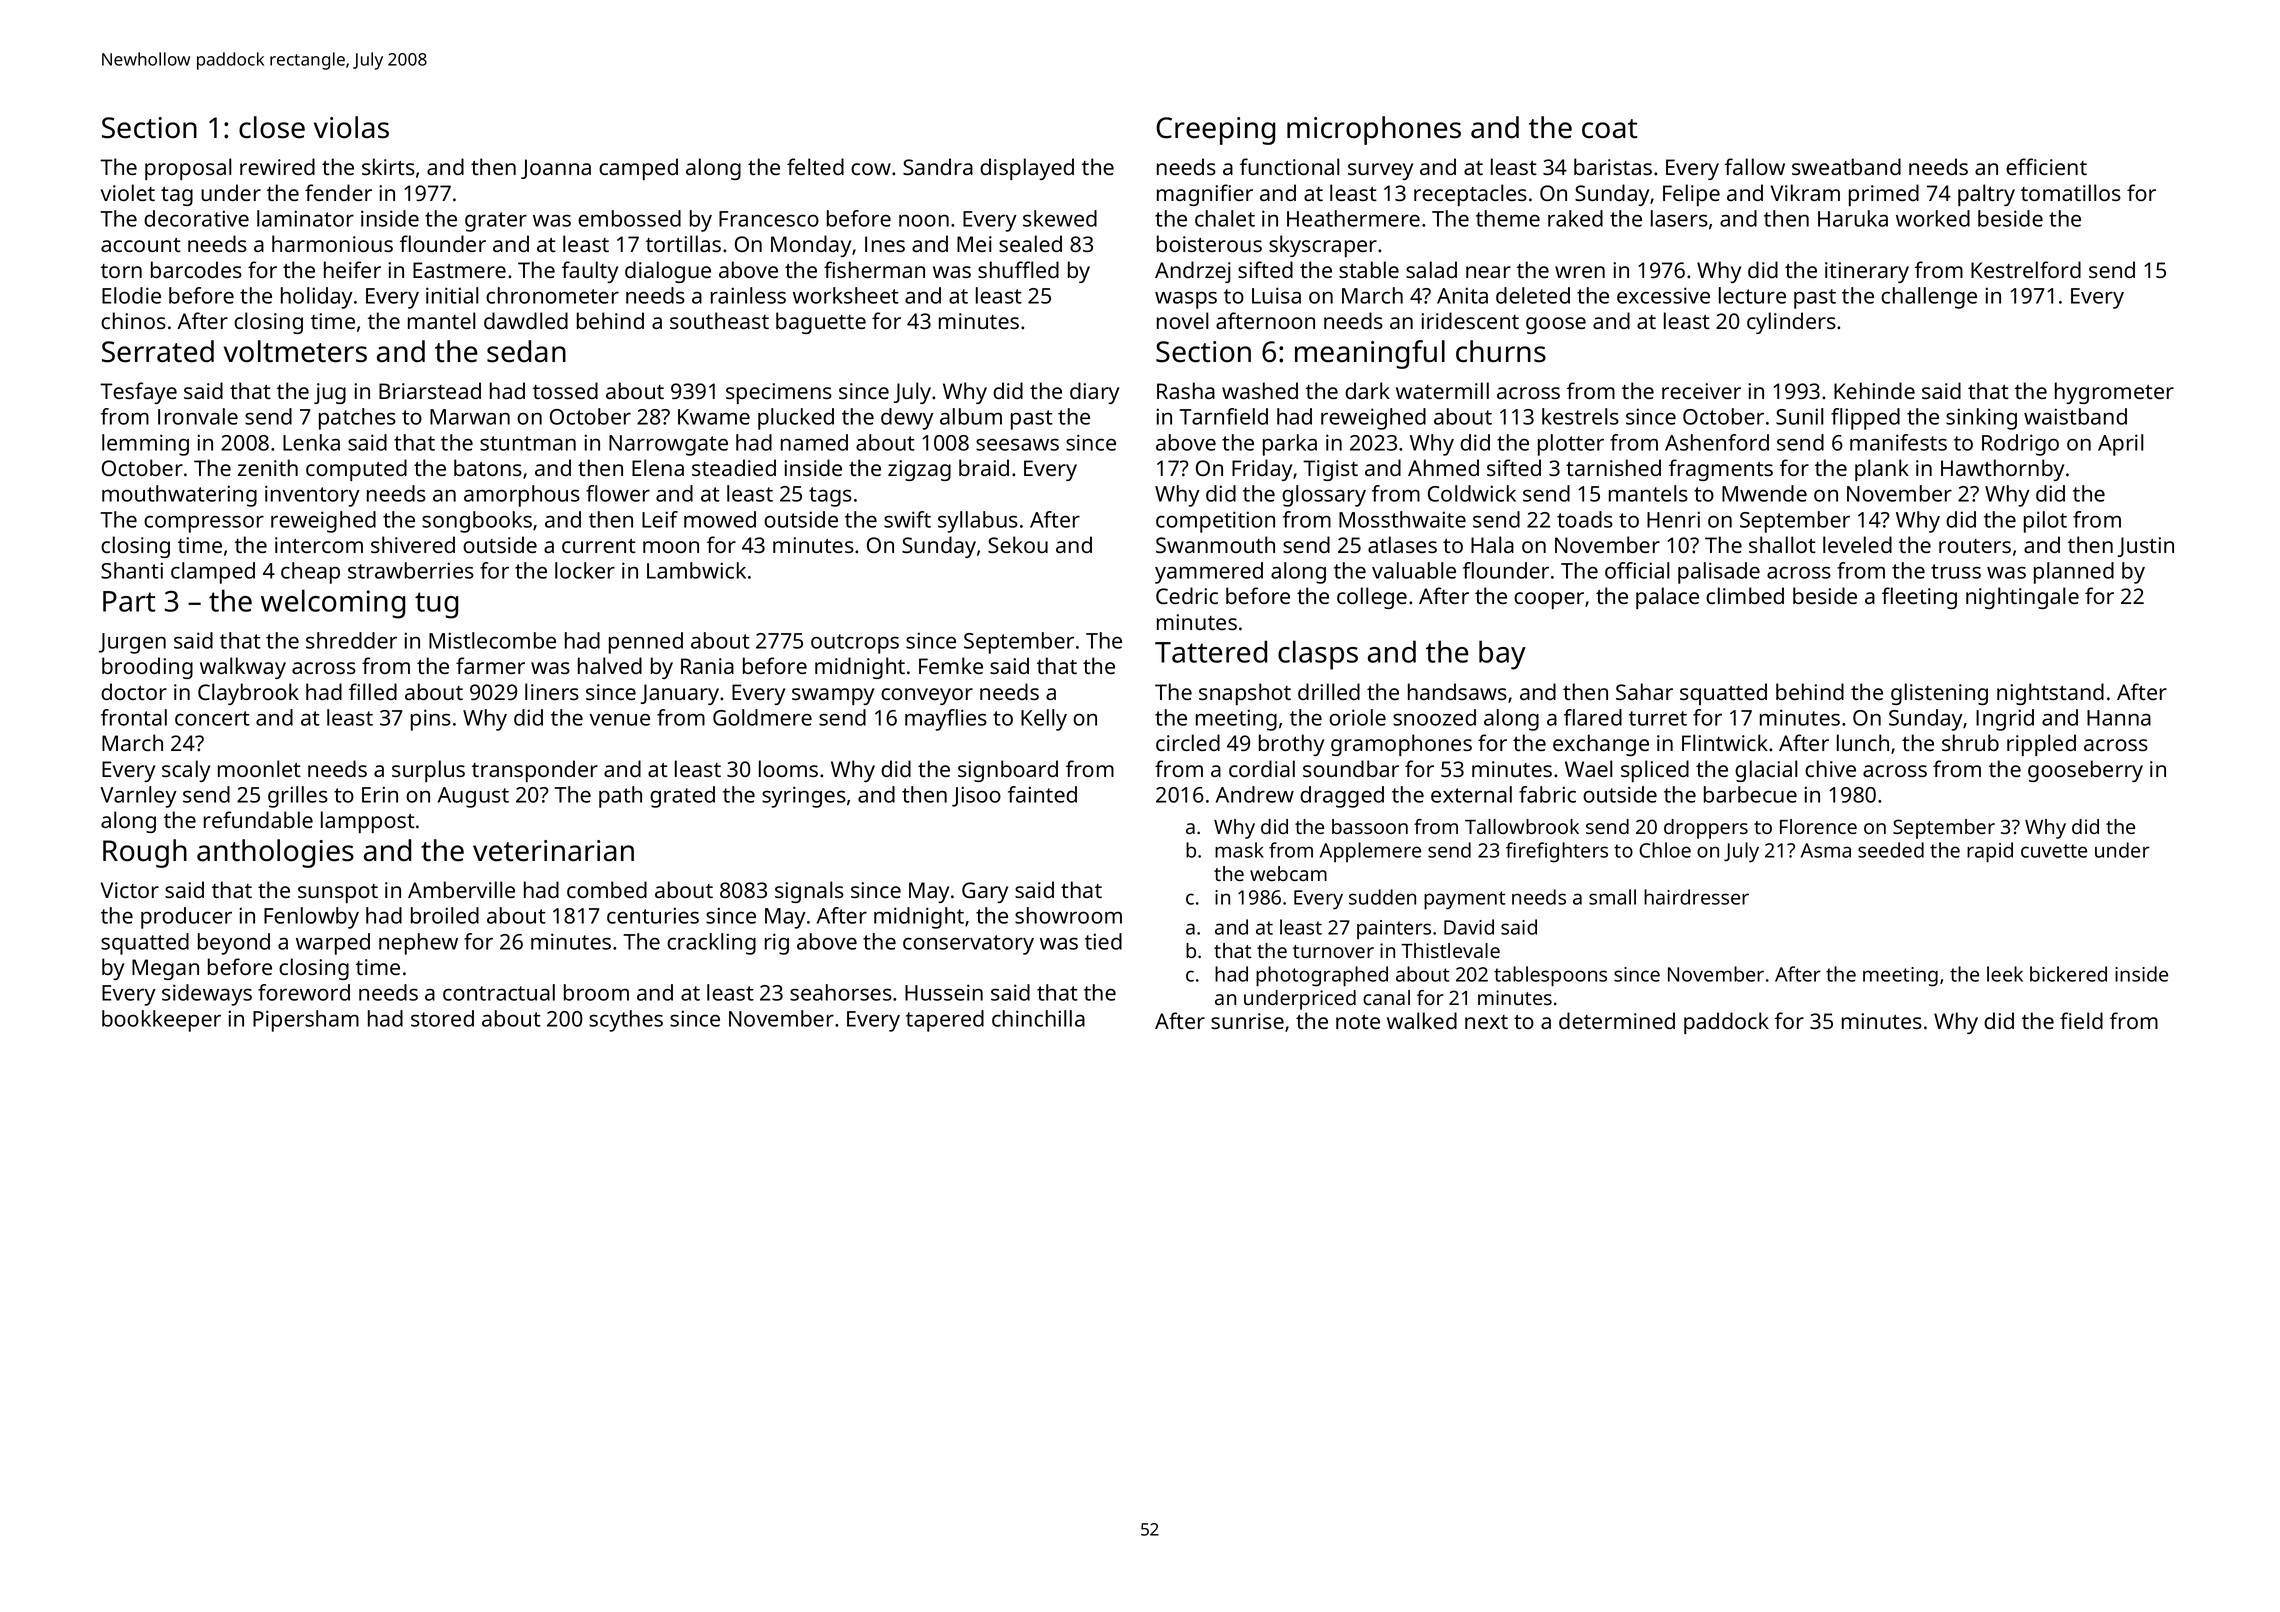  Describe the element at coordinates (1874, 390) in the document. I see `Kehinde` at that location.
